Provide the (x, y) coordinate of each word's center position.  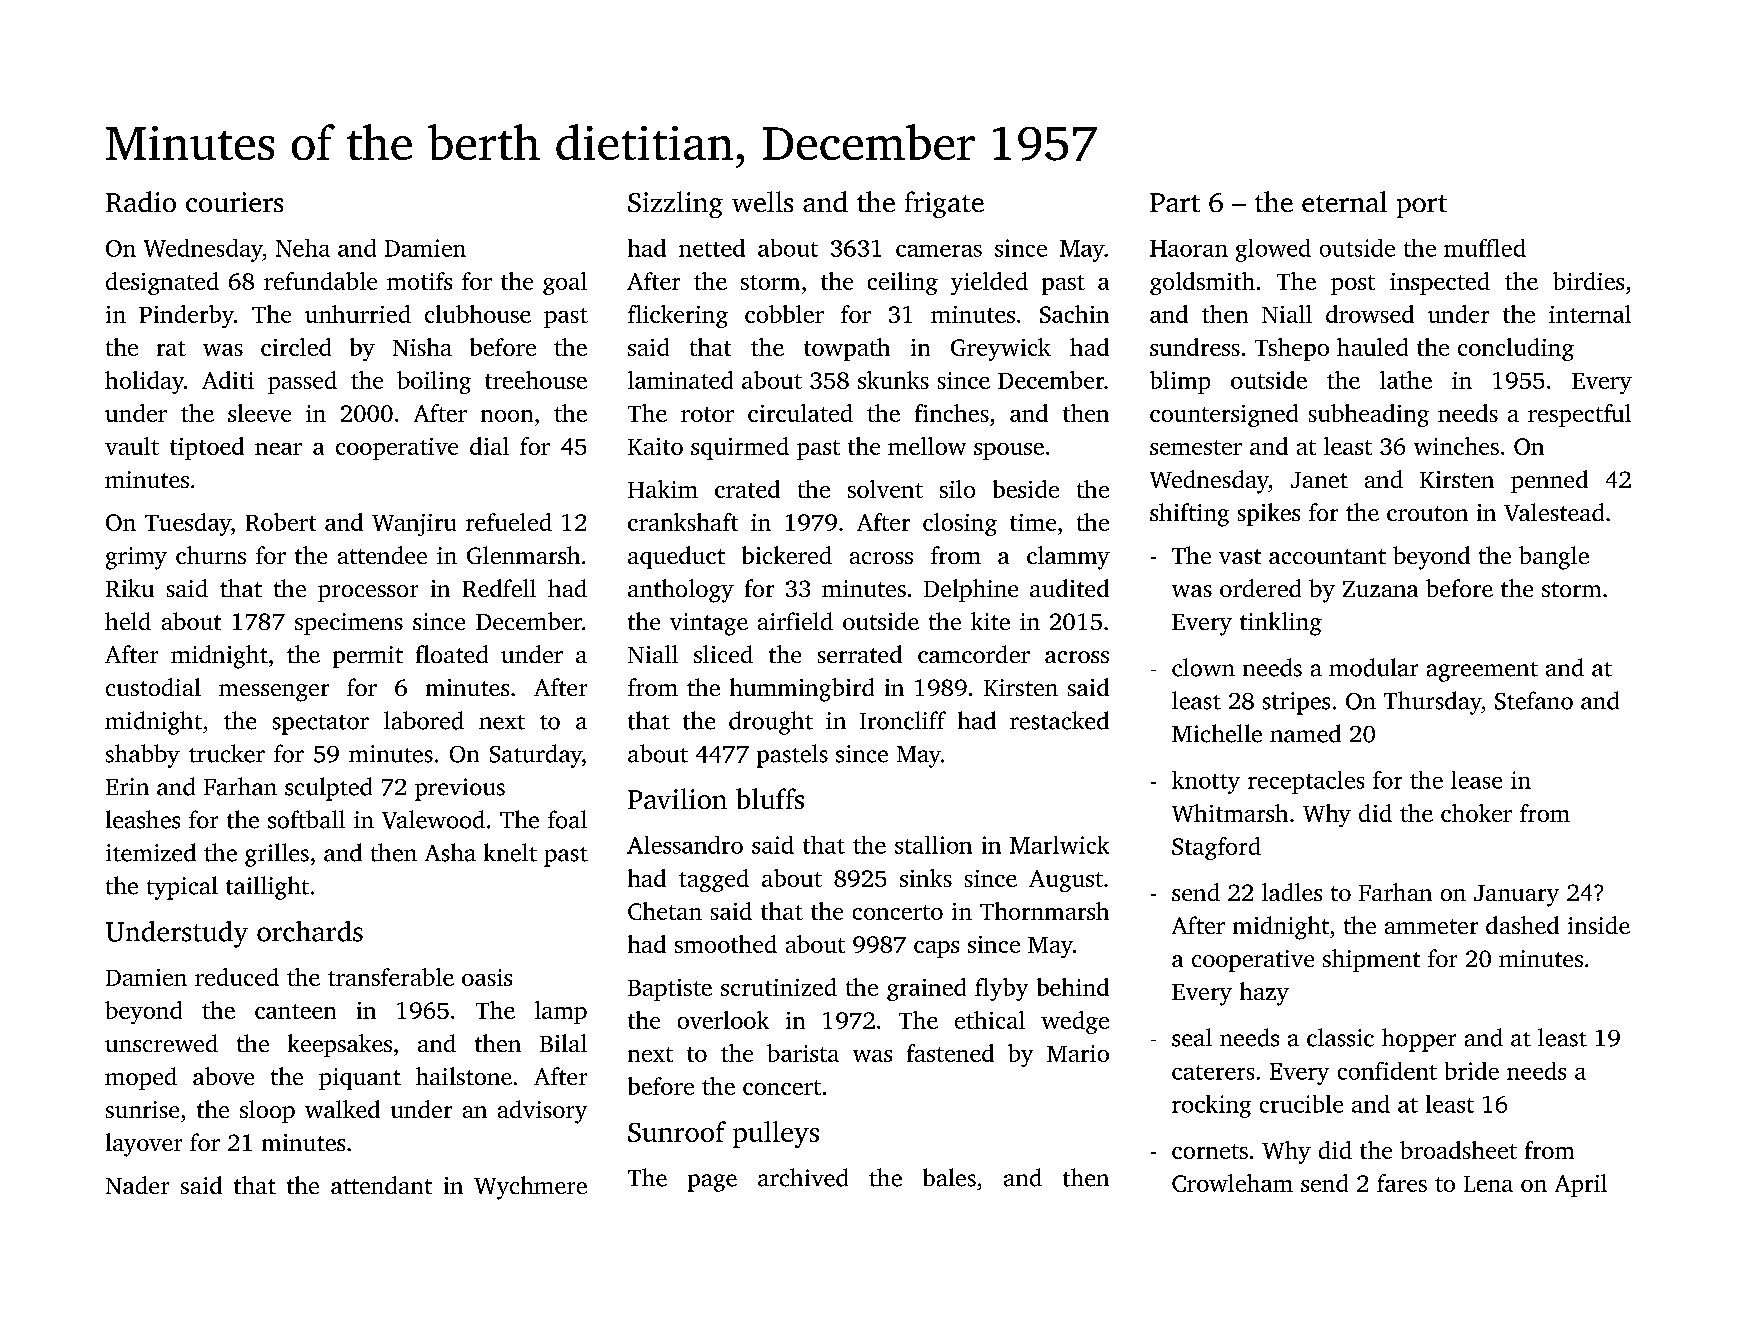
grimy (136, 558)
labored (424, 720)
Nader (137, 1185)
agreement (1482, 672)
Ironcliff (903, 720)
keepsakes (340, 1045)
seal (1192, 1037)
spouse (1009, 451)
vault (132, 446)
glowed (1273, 250)
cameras (939, 251)
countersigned (1224, 415)
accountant (1327, 556)
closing (960, 524)
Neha (303, 248)
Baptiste (670, 990)
